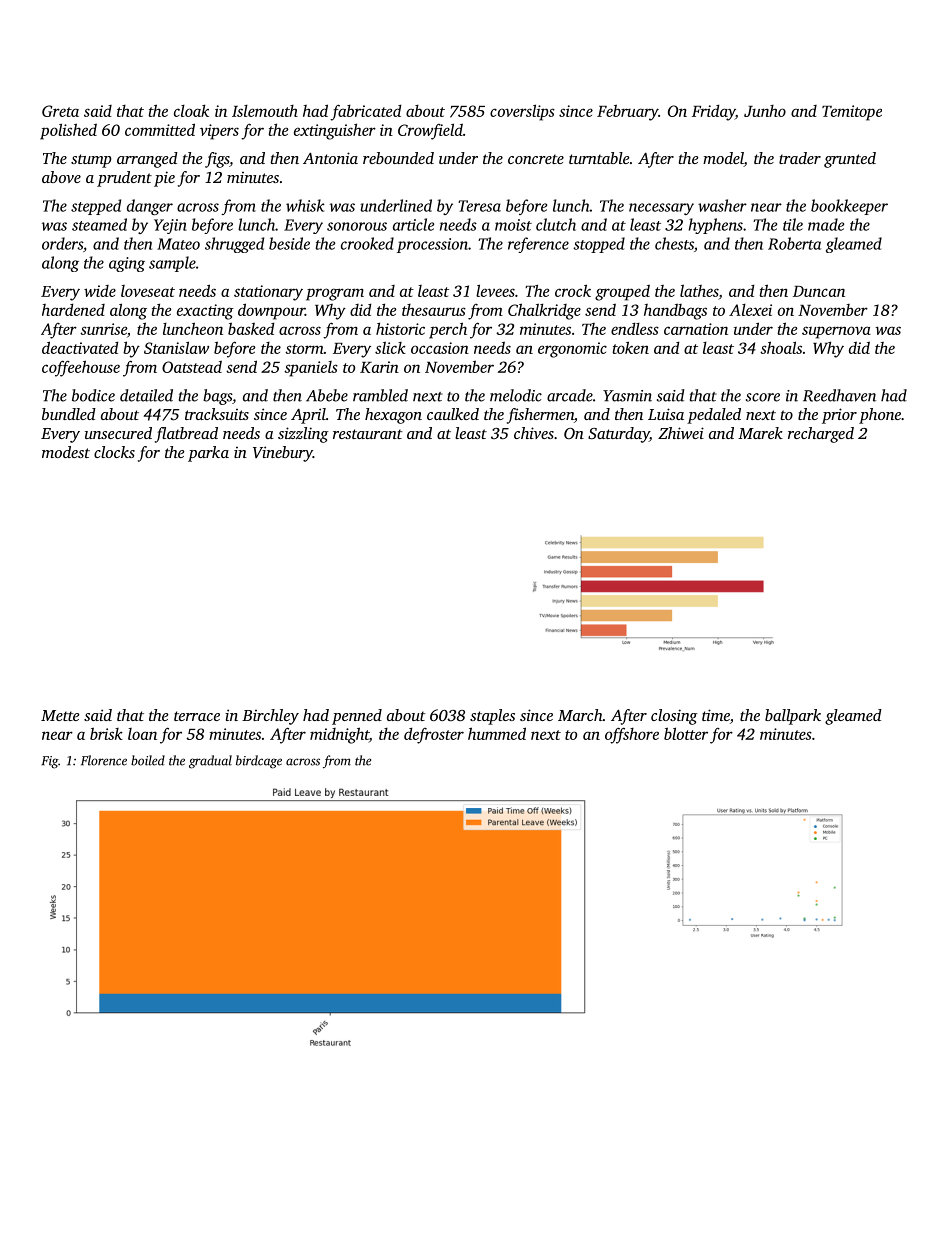 This document has height=1233, width=952. I want to click on fabricated, so click(365, 113).
